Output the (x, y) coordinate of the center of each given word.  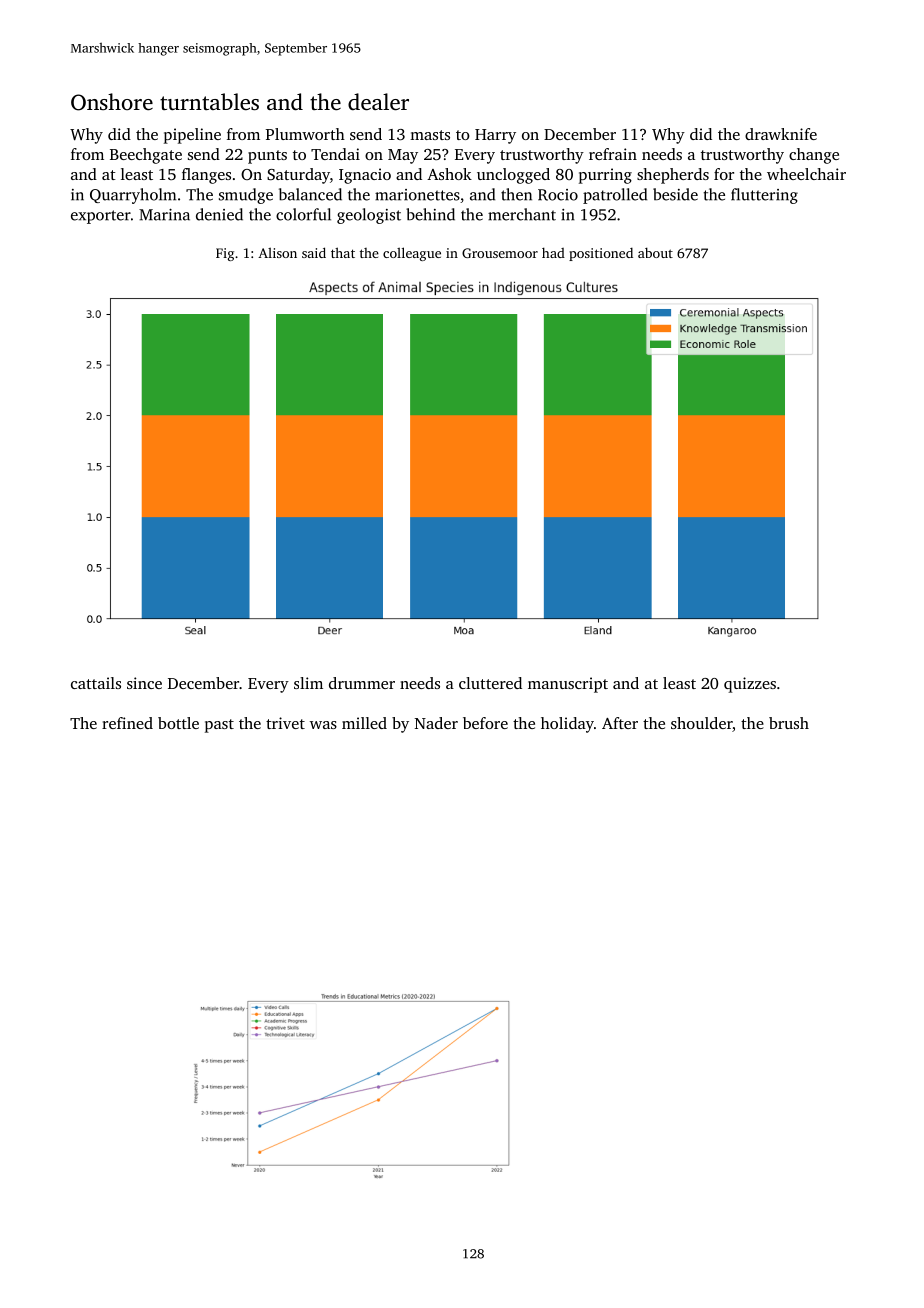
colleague (412, 254)
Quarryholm (133, 196)
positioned (601, 254)
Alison (277, 253)
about (655, 252)
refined (127, 723)
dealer (378, 102)
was (323, 725)
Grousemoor (500, 253)
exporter (101, 217)
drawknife (781, 134)
